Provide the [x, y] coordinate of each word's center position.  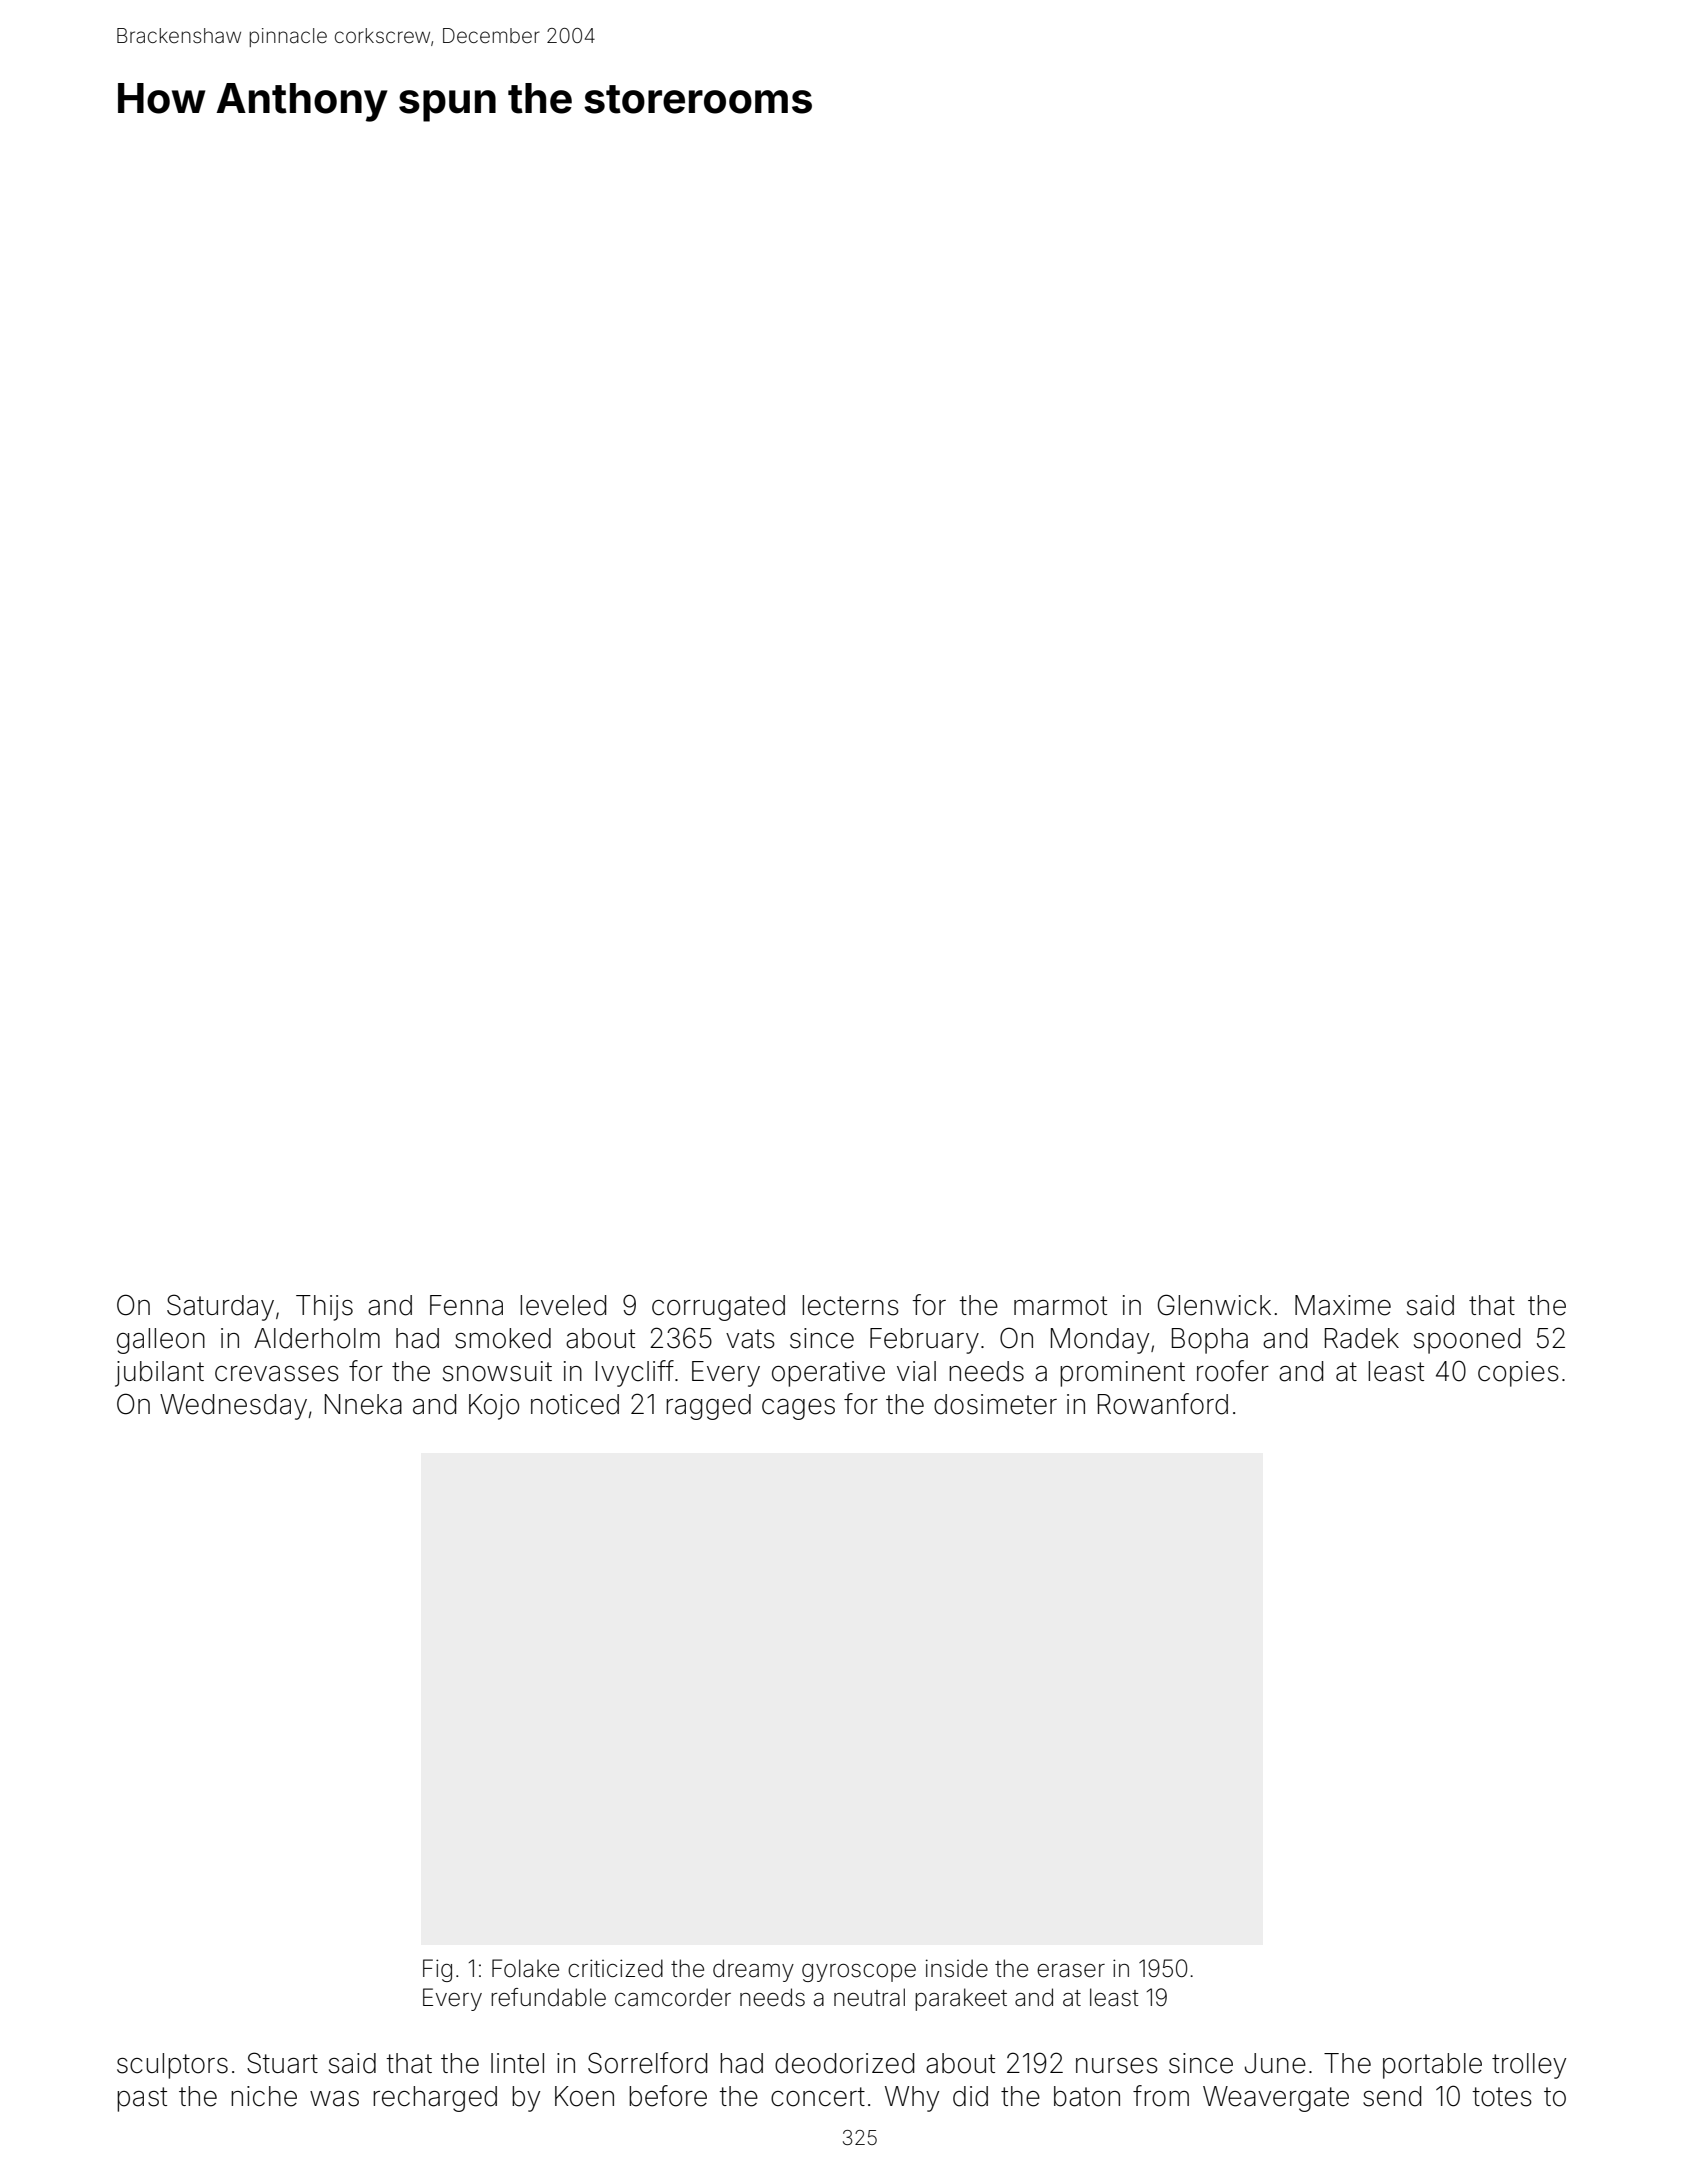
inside [957, 1968]
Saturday [220, 1307]
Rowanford [1163, 1404]
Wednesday [233, 1407]
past [142, 2099]
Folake [525, 1968]
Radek [1362, 1338]
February [924, 1341]
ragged [708, 1407]
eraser [1071, 1971]
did [970, 2096]
